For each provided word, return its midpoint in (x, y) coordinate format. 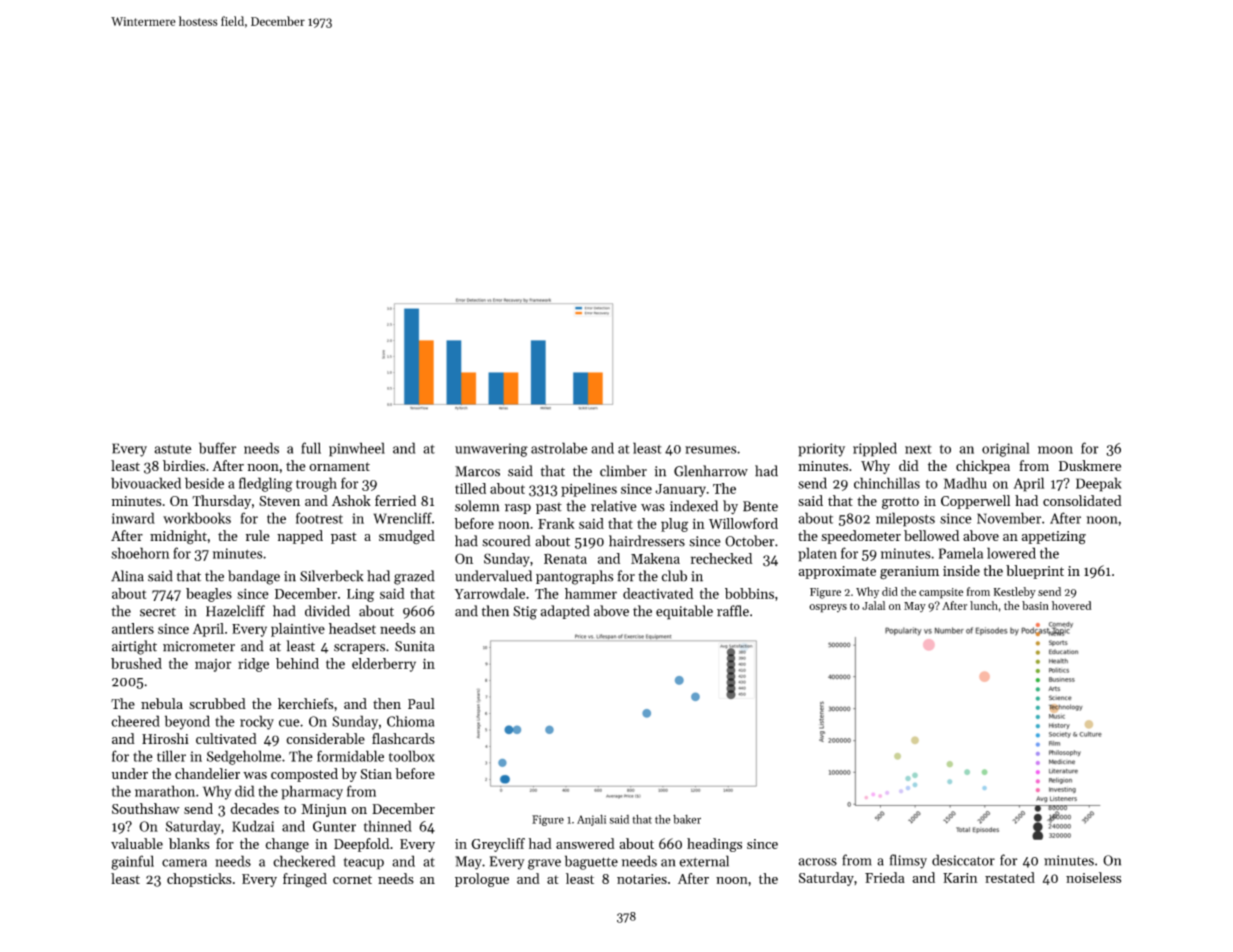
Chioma (410, 721)
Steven (279, 501)
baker (687, 819)
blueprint (1035, 572)
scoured (506, 541)
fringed (305, 880)
